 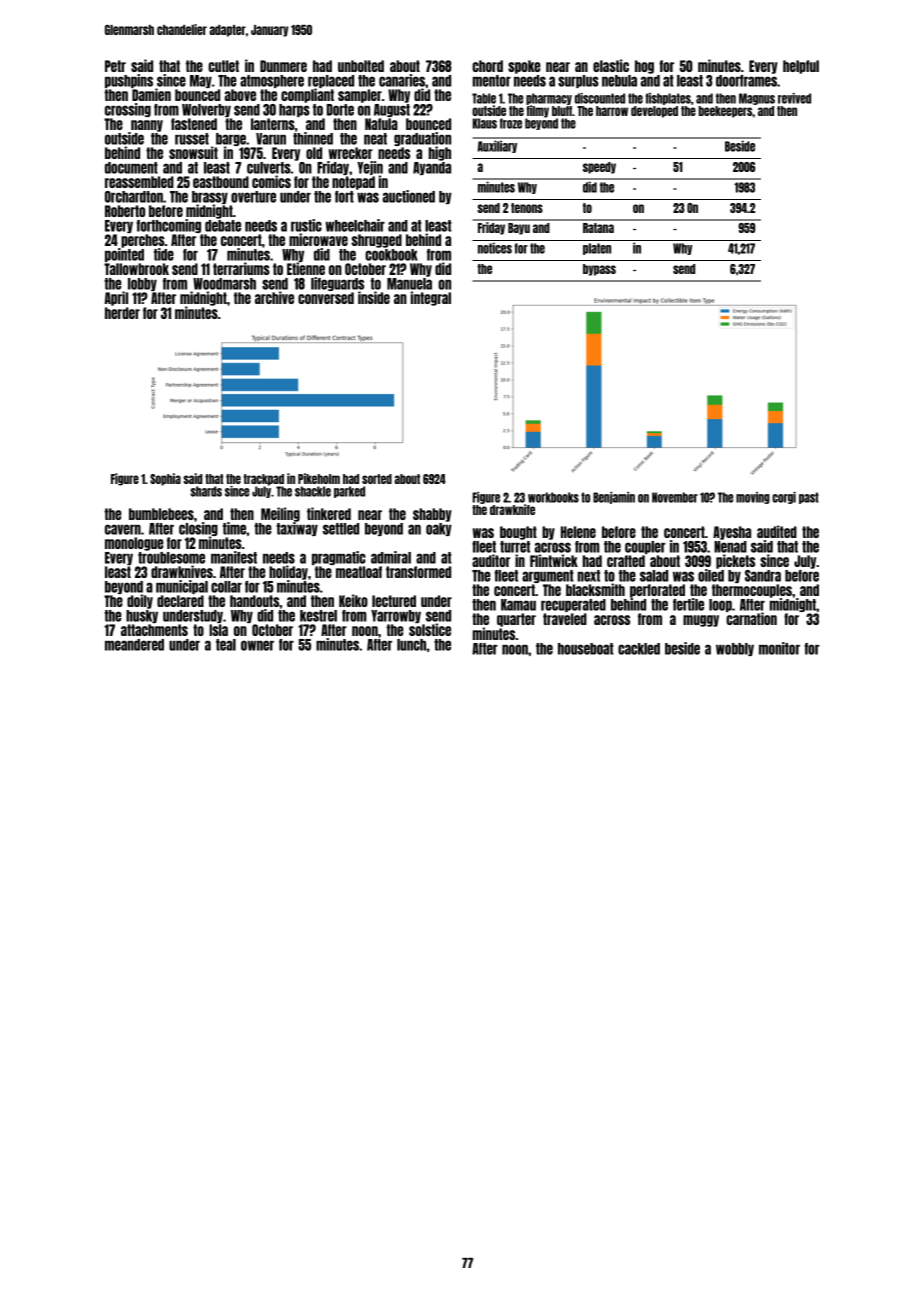 What do you see at coordinates (511, 123) in the image?
I see `froze` at bounding box center [511, 123].
